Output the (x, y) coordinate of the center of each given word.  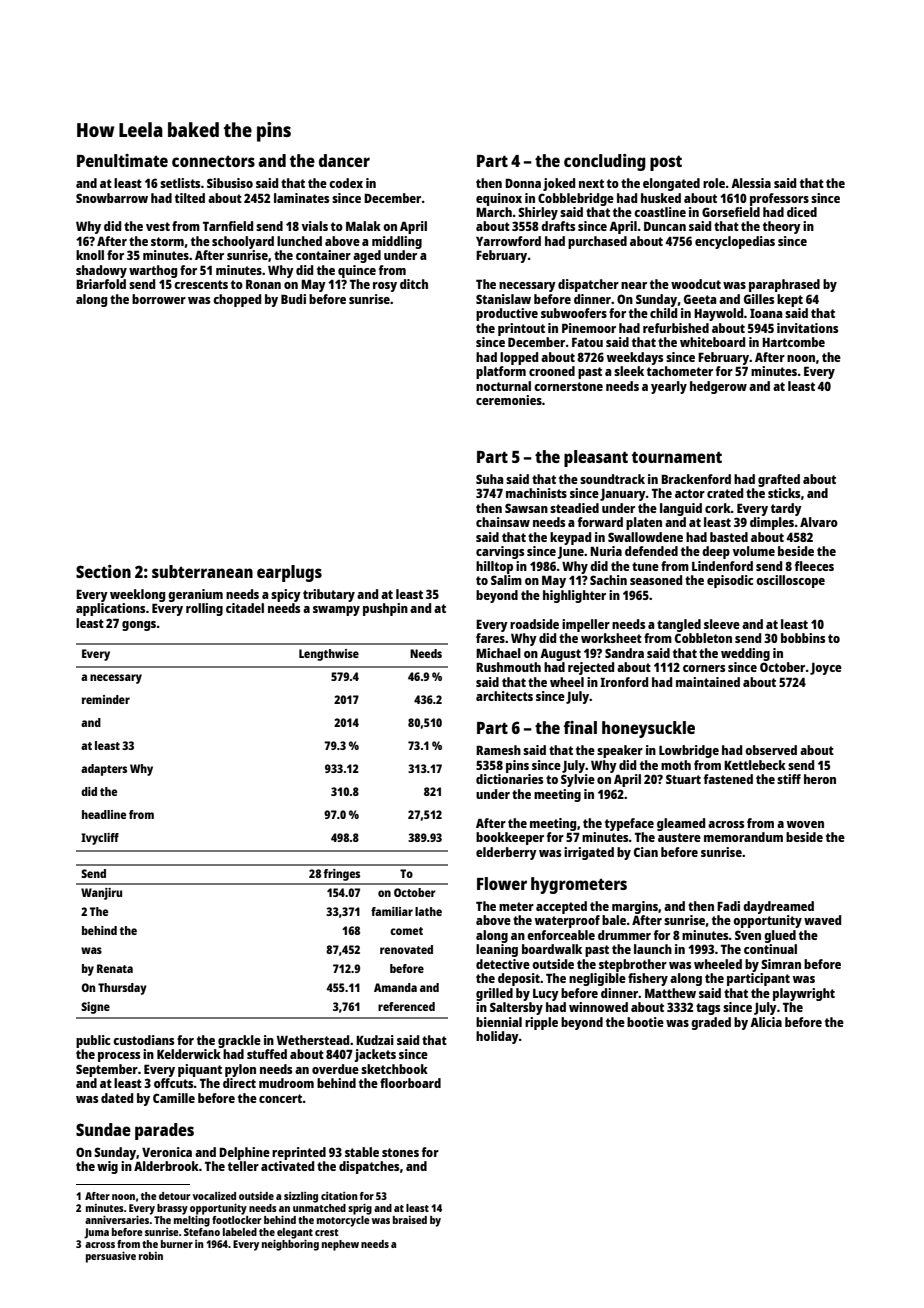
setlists (180, 183)
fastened (728, 779)
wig (107, 1167)
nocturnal (503, 386)
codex (346, 183)
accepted (561, 907)
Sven (748, 935)
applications (110, 609)
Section (103, 571)
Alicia (766, 1022)
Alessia (751, 183)
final (580, 727)
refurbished (676, 328)
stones (400, 1152)
